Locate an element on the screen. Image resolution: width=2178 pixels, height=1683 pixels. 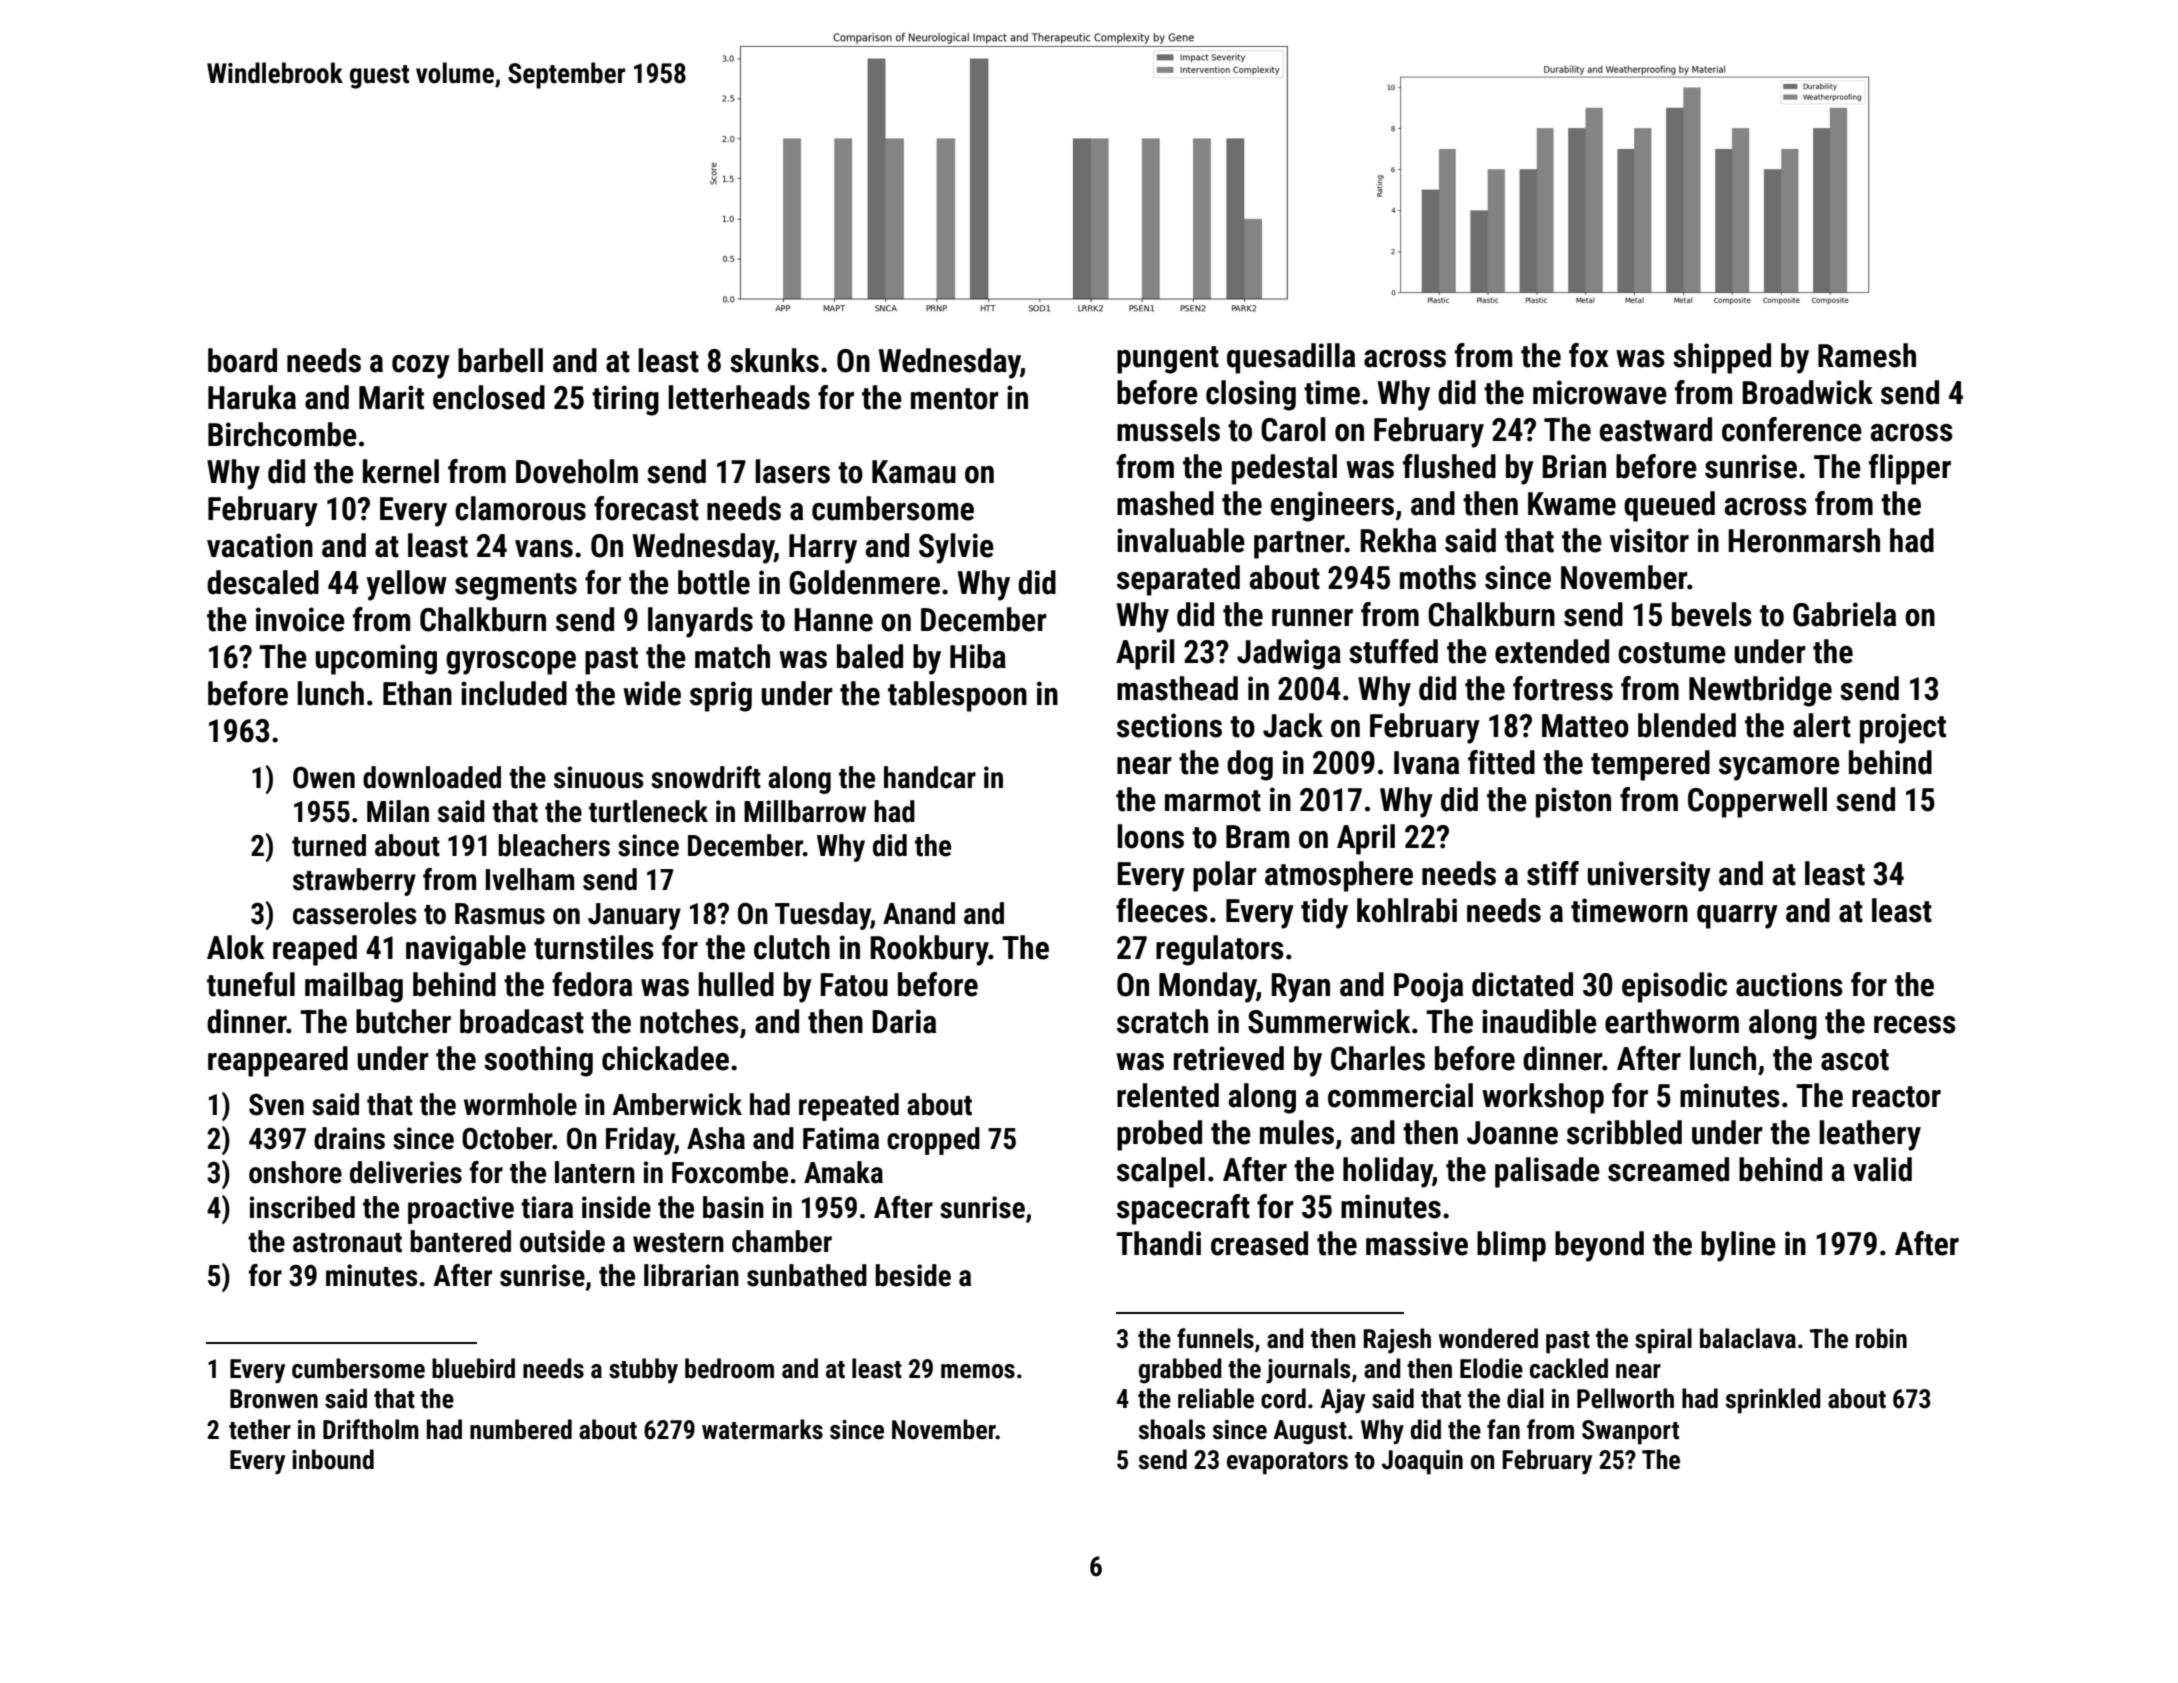
Joaquin is located at coordinates (1422, 1462).
